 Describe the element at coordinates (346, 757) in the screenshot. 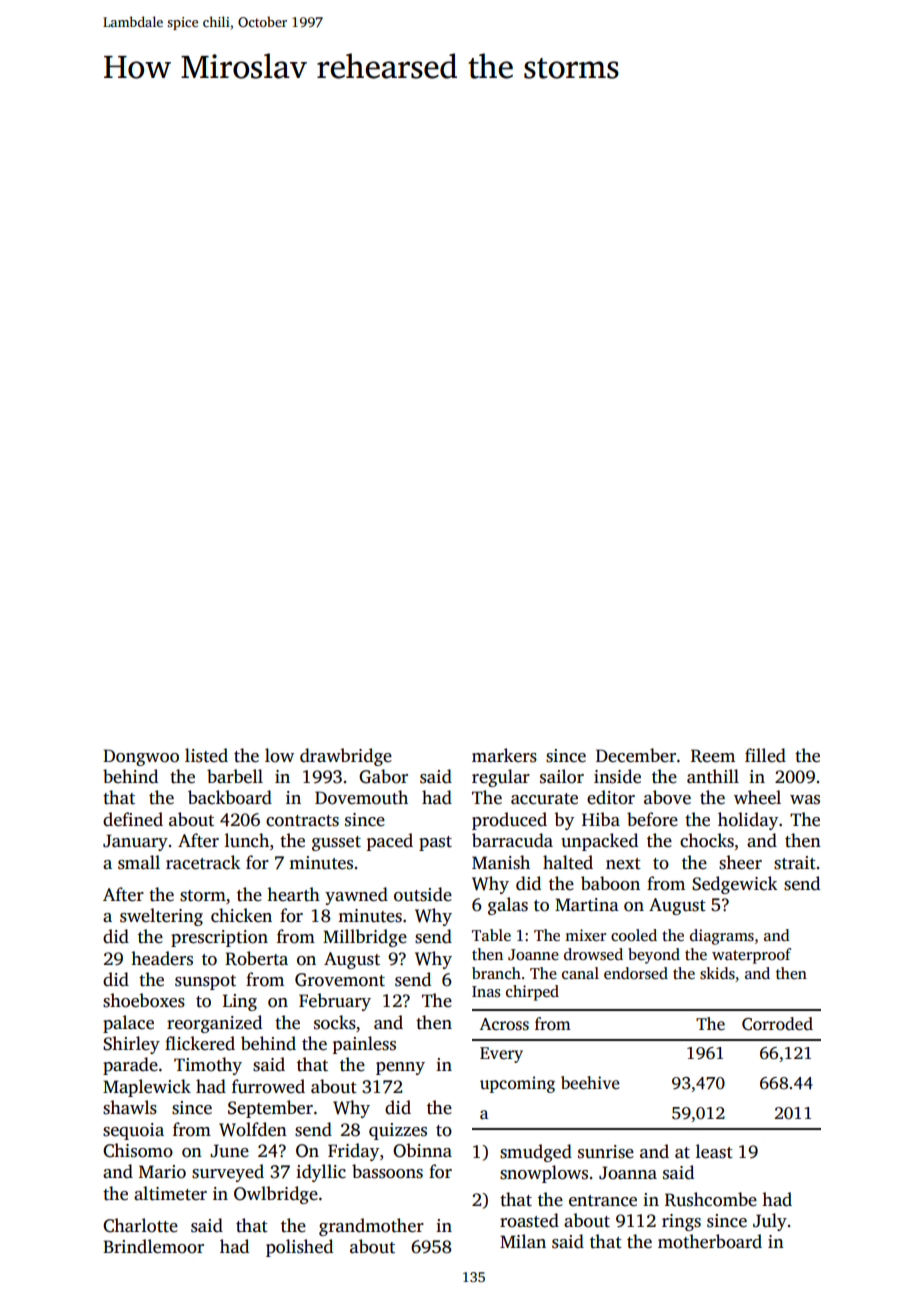

I see `drawbridge` at that location.
